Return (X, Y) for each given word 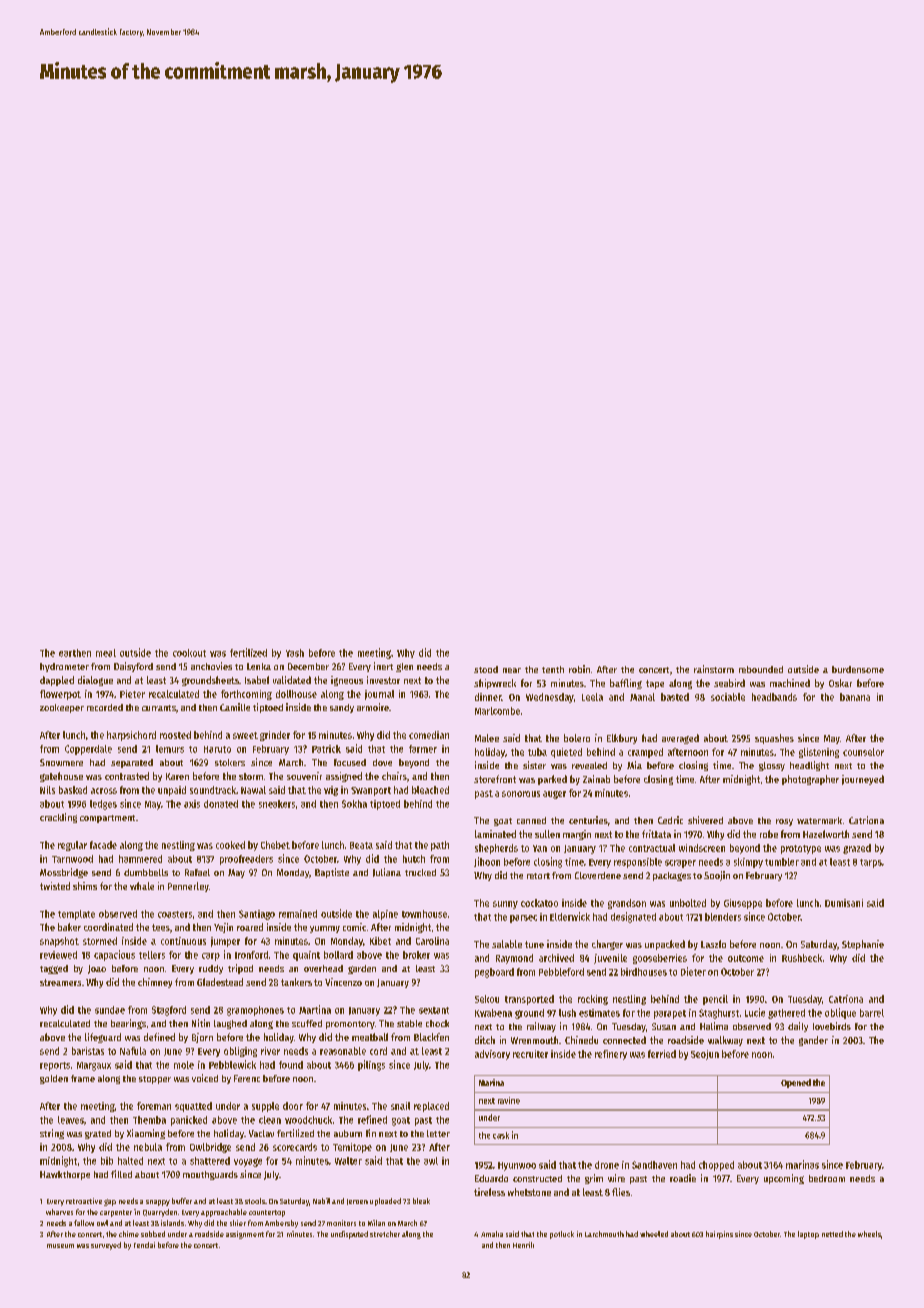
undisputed (349, 1235)
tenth (553, 669)
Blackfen (431, 1037)
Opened (796, 1083)
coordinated (108, 927)
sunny (505, 905)
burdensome (858, 669)
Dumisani (844, 903)
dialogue (95, 681)
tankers (296, 982)
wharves (59, 1212)
